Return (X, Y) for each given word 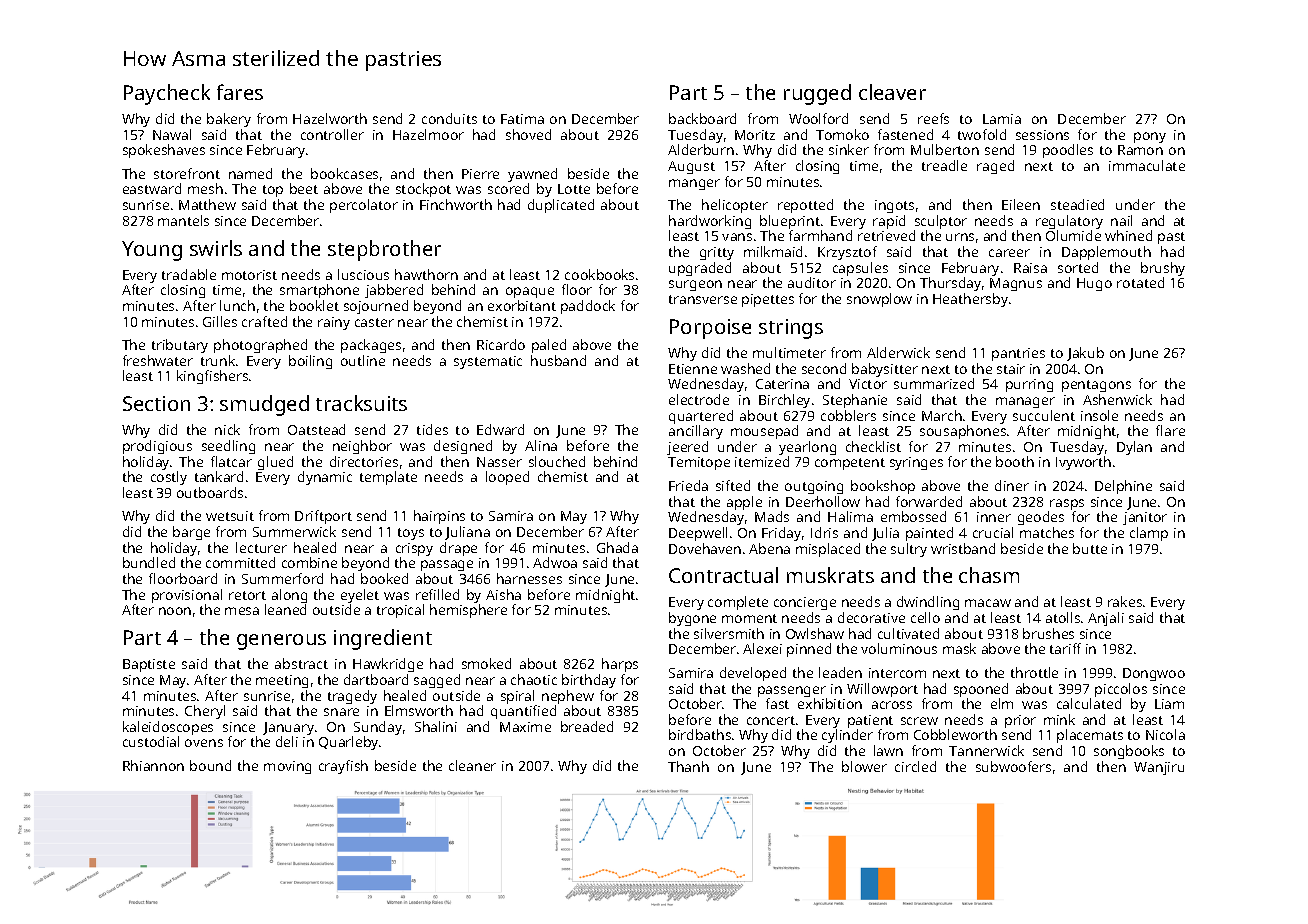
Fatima (522, 119)
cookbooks (599, 274)
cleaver (892, 92)
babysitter (885, 370)
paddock (588, 307)
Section (156, 403)
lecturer (261, 547)
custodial (151, 741)
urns (960, 237)
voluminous (899, 648)
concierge (805, 603)
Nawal (172, 134)
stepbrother (384, 250)
